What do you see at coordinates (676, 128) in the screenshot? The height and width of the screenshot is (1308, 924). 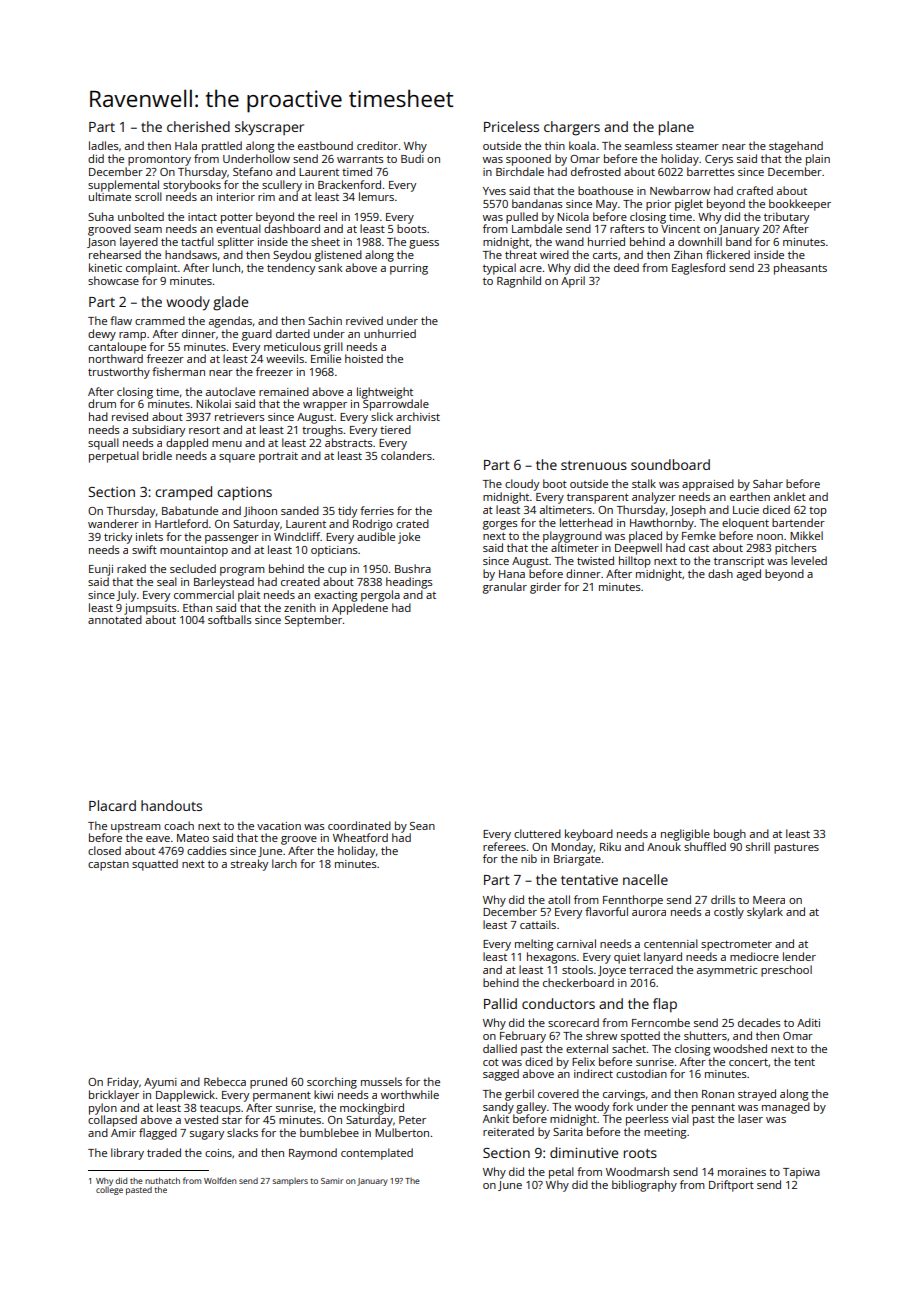 I see `plane` at bounding box center [676, 128].
